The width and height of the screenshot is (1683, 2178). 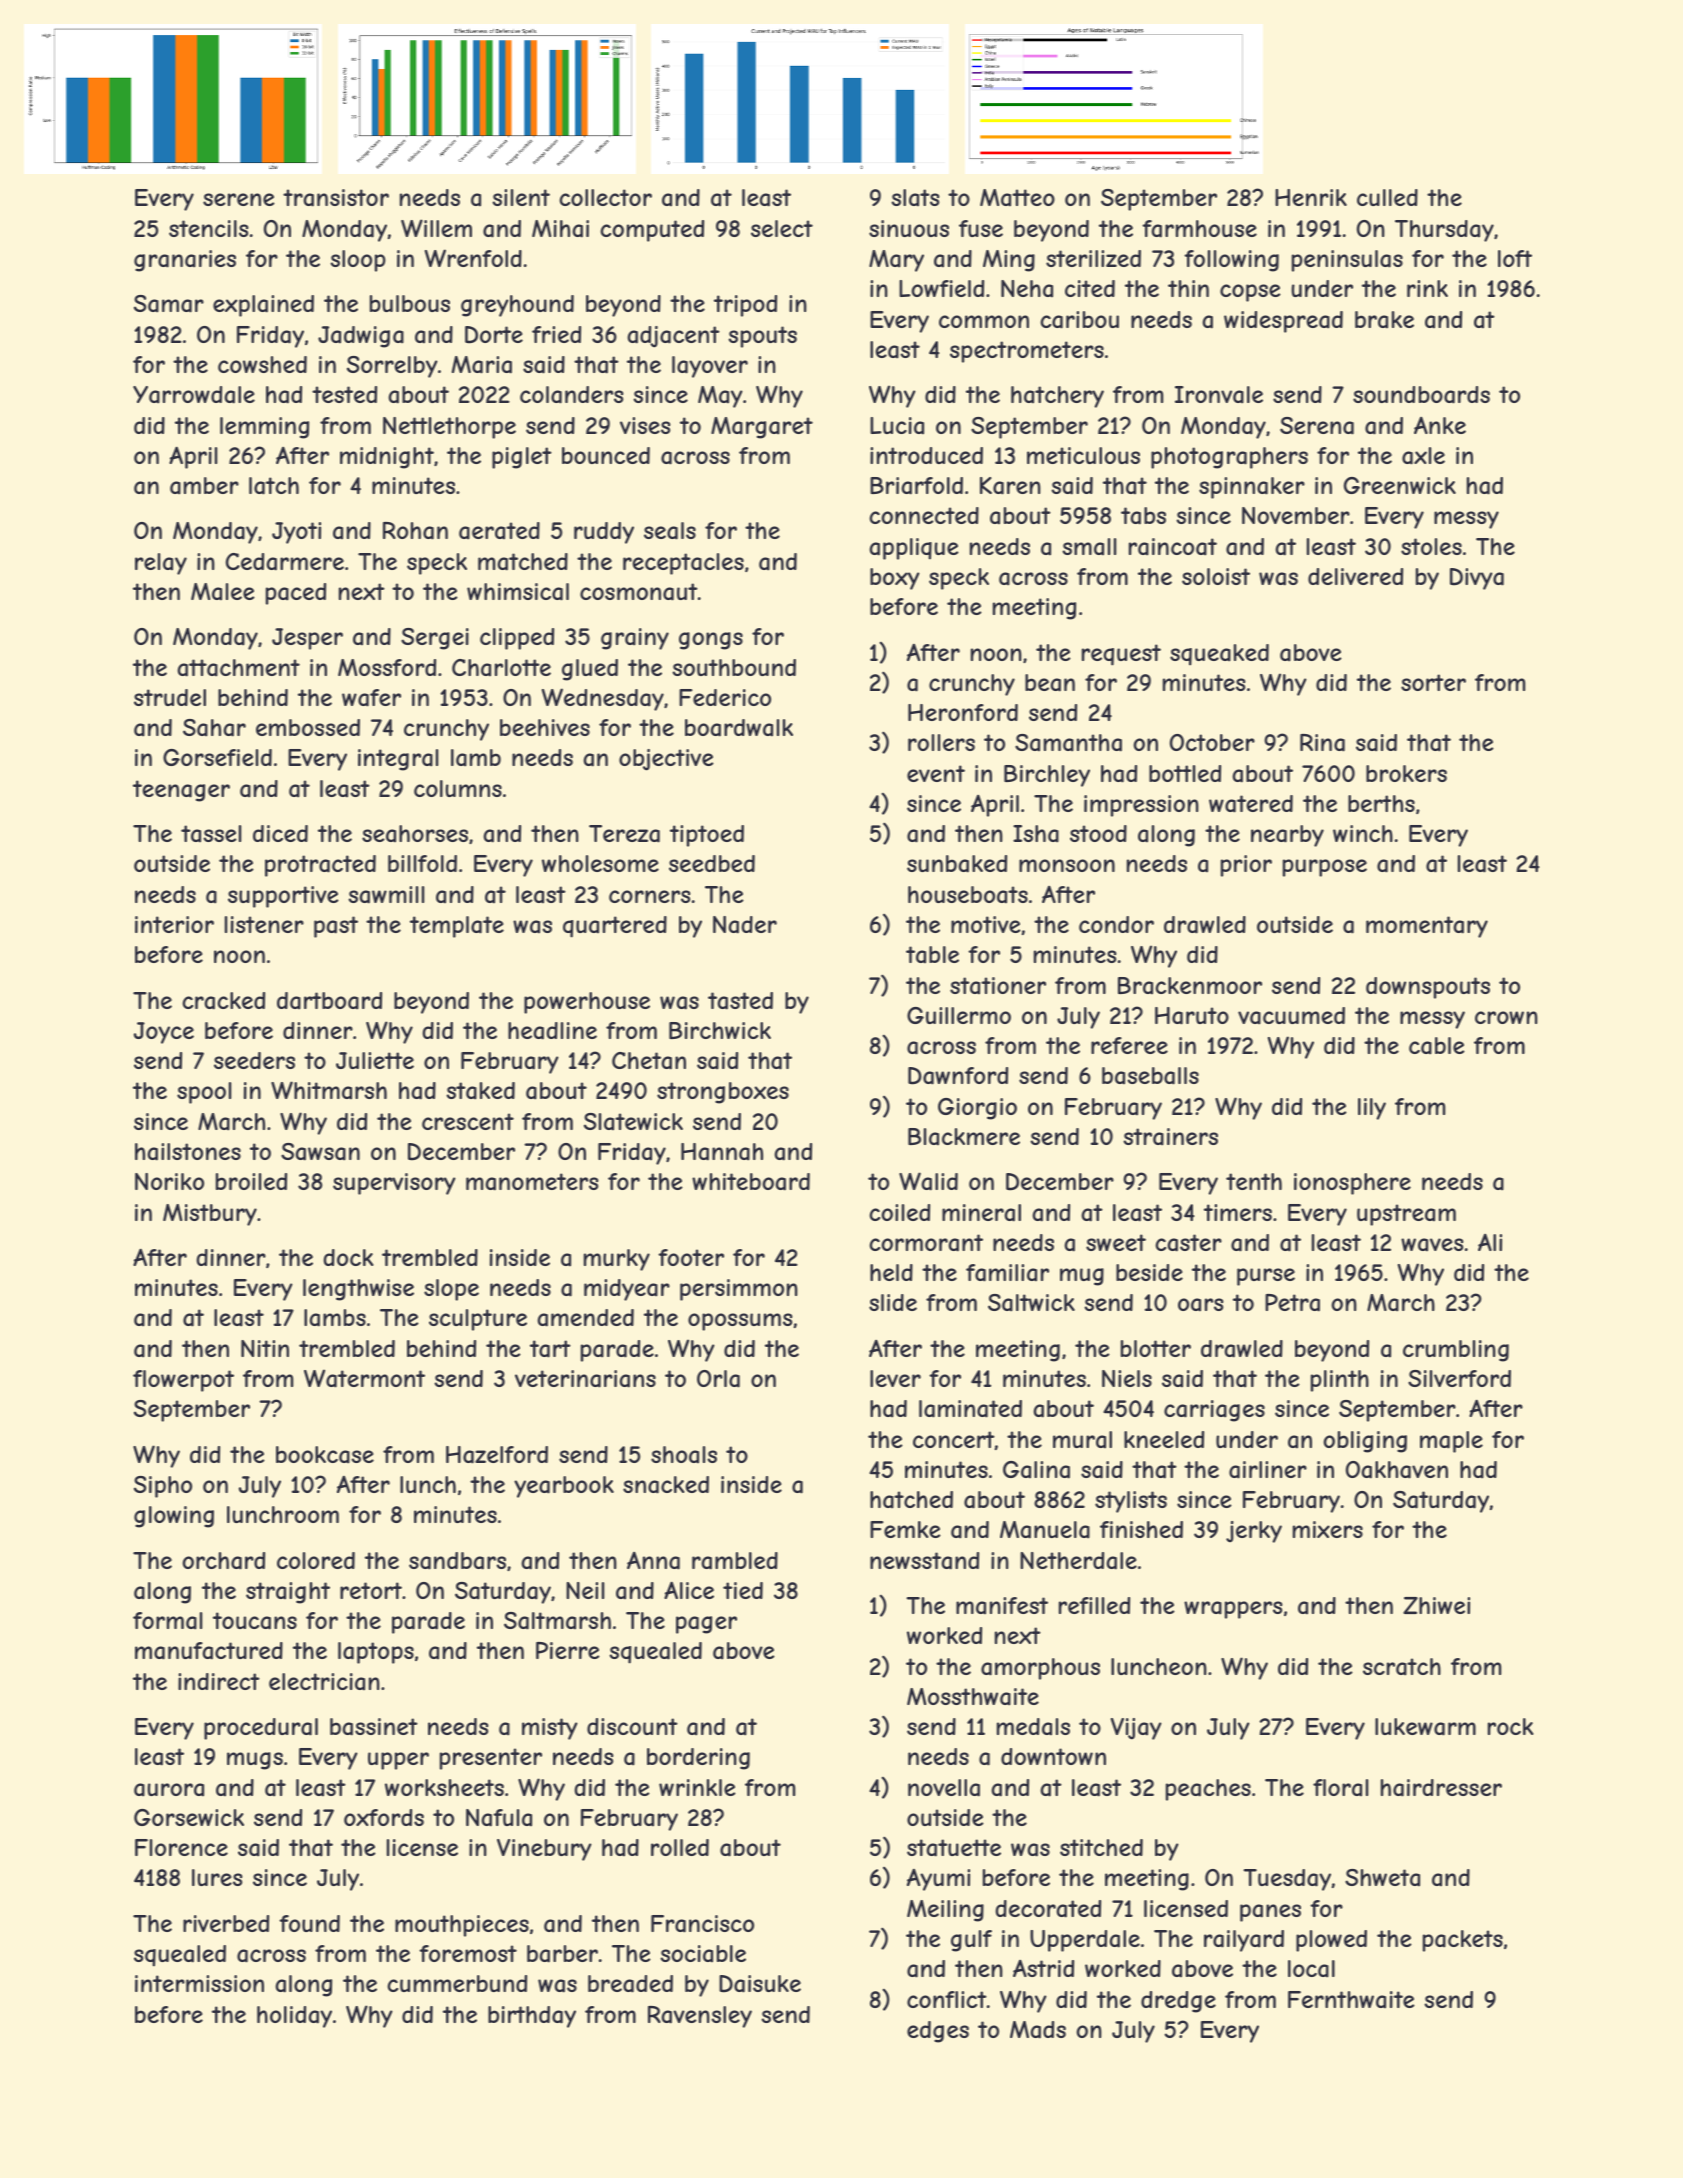 I want to click on misty, so click(x=550, y=1729).
